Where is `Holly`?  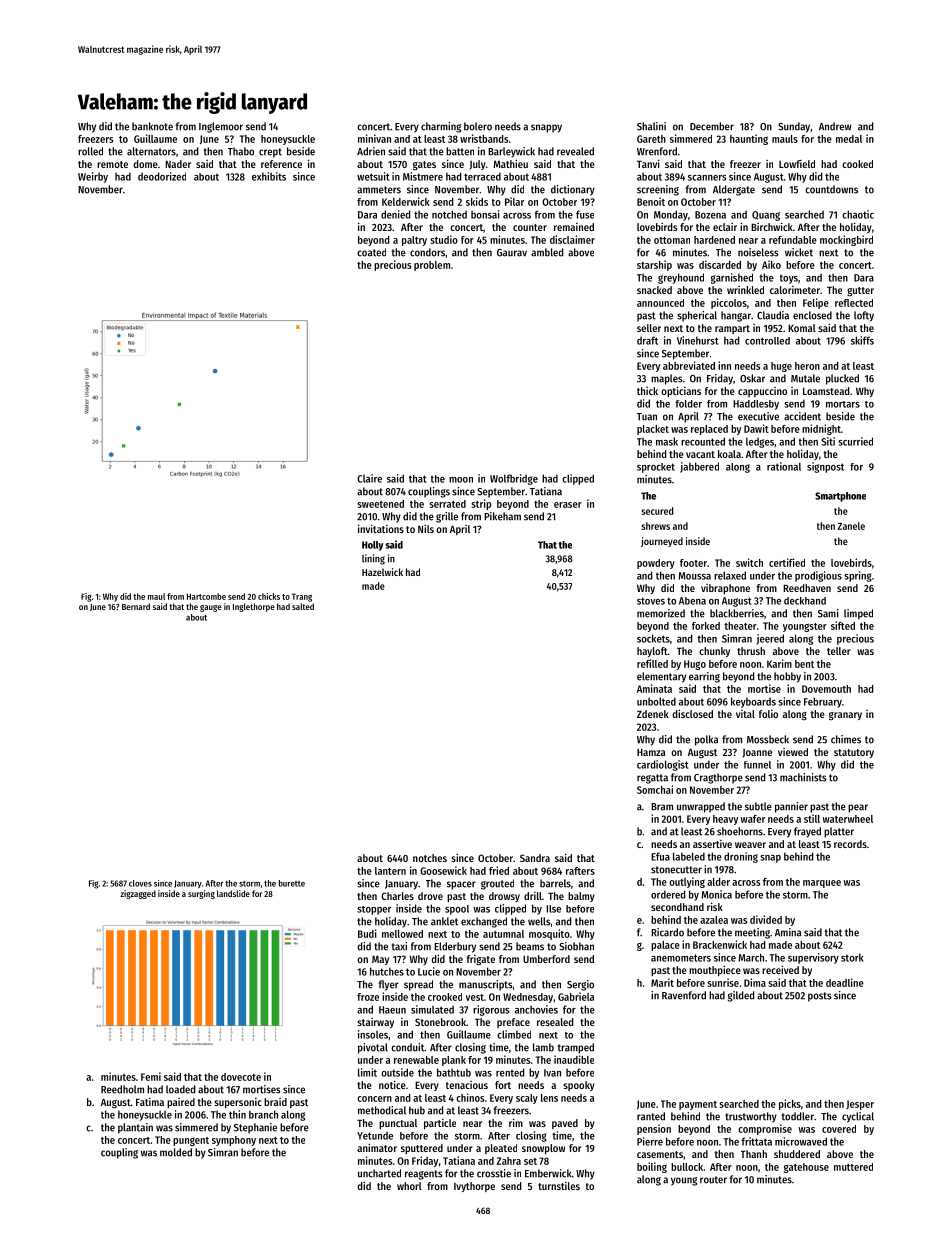
Holly is located at coordinates (373, 546).
